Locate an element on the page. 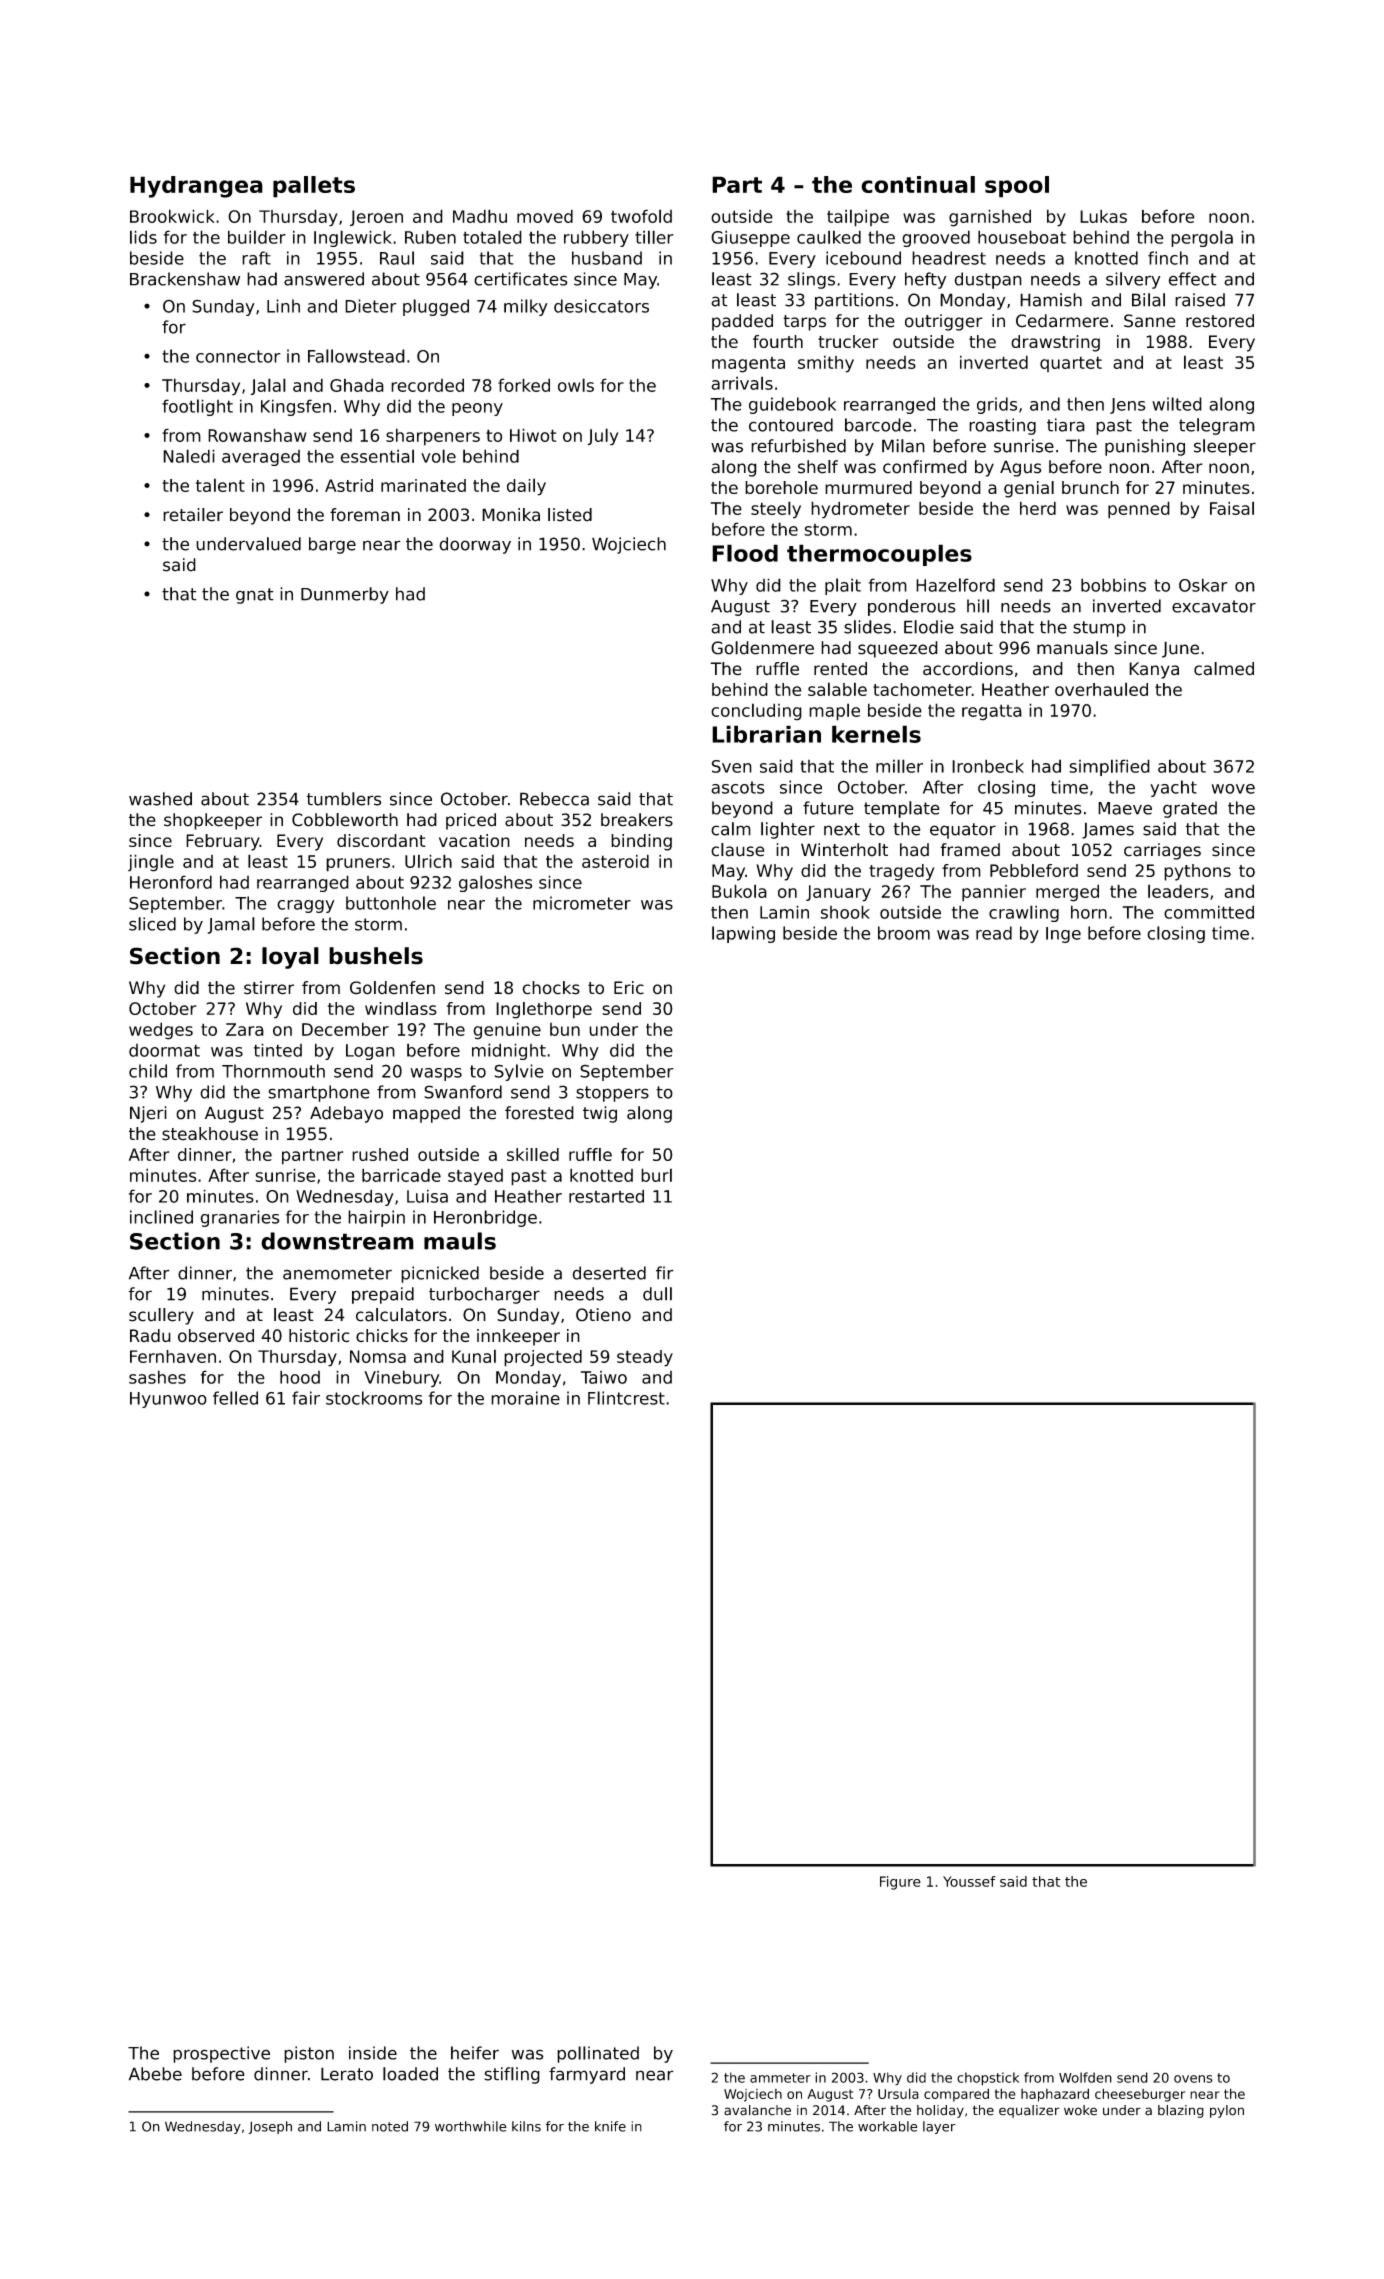 The height and width of the page is (2279, 1384). accordions is located at coordinates (968, 669).
